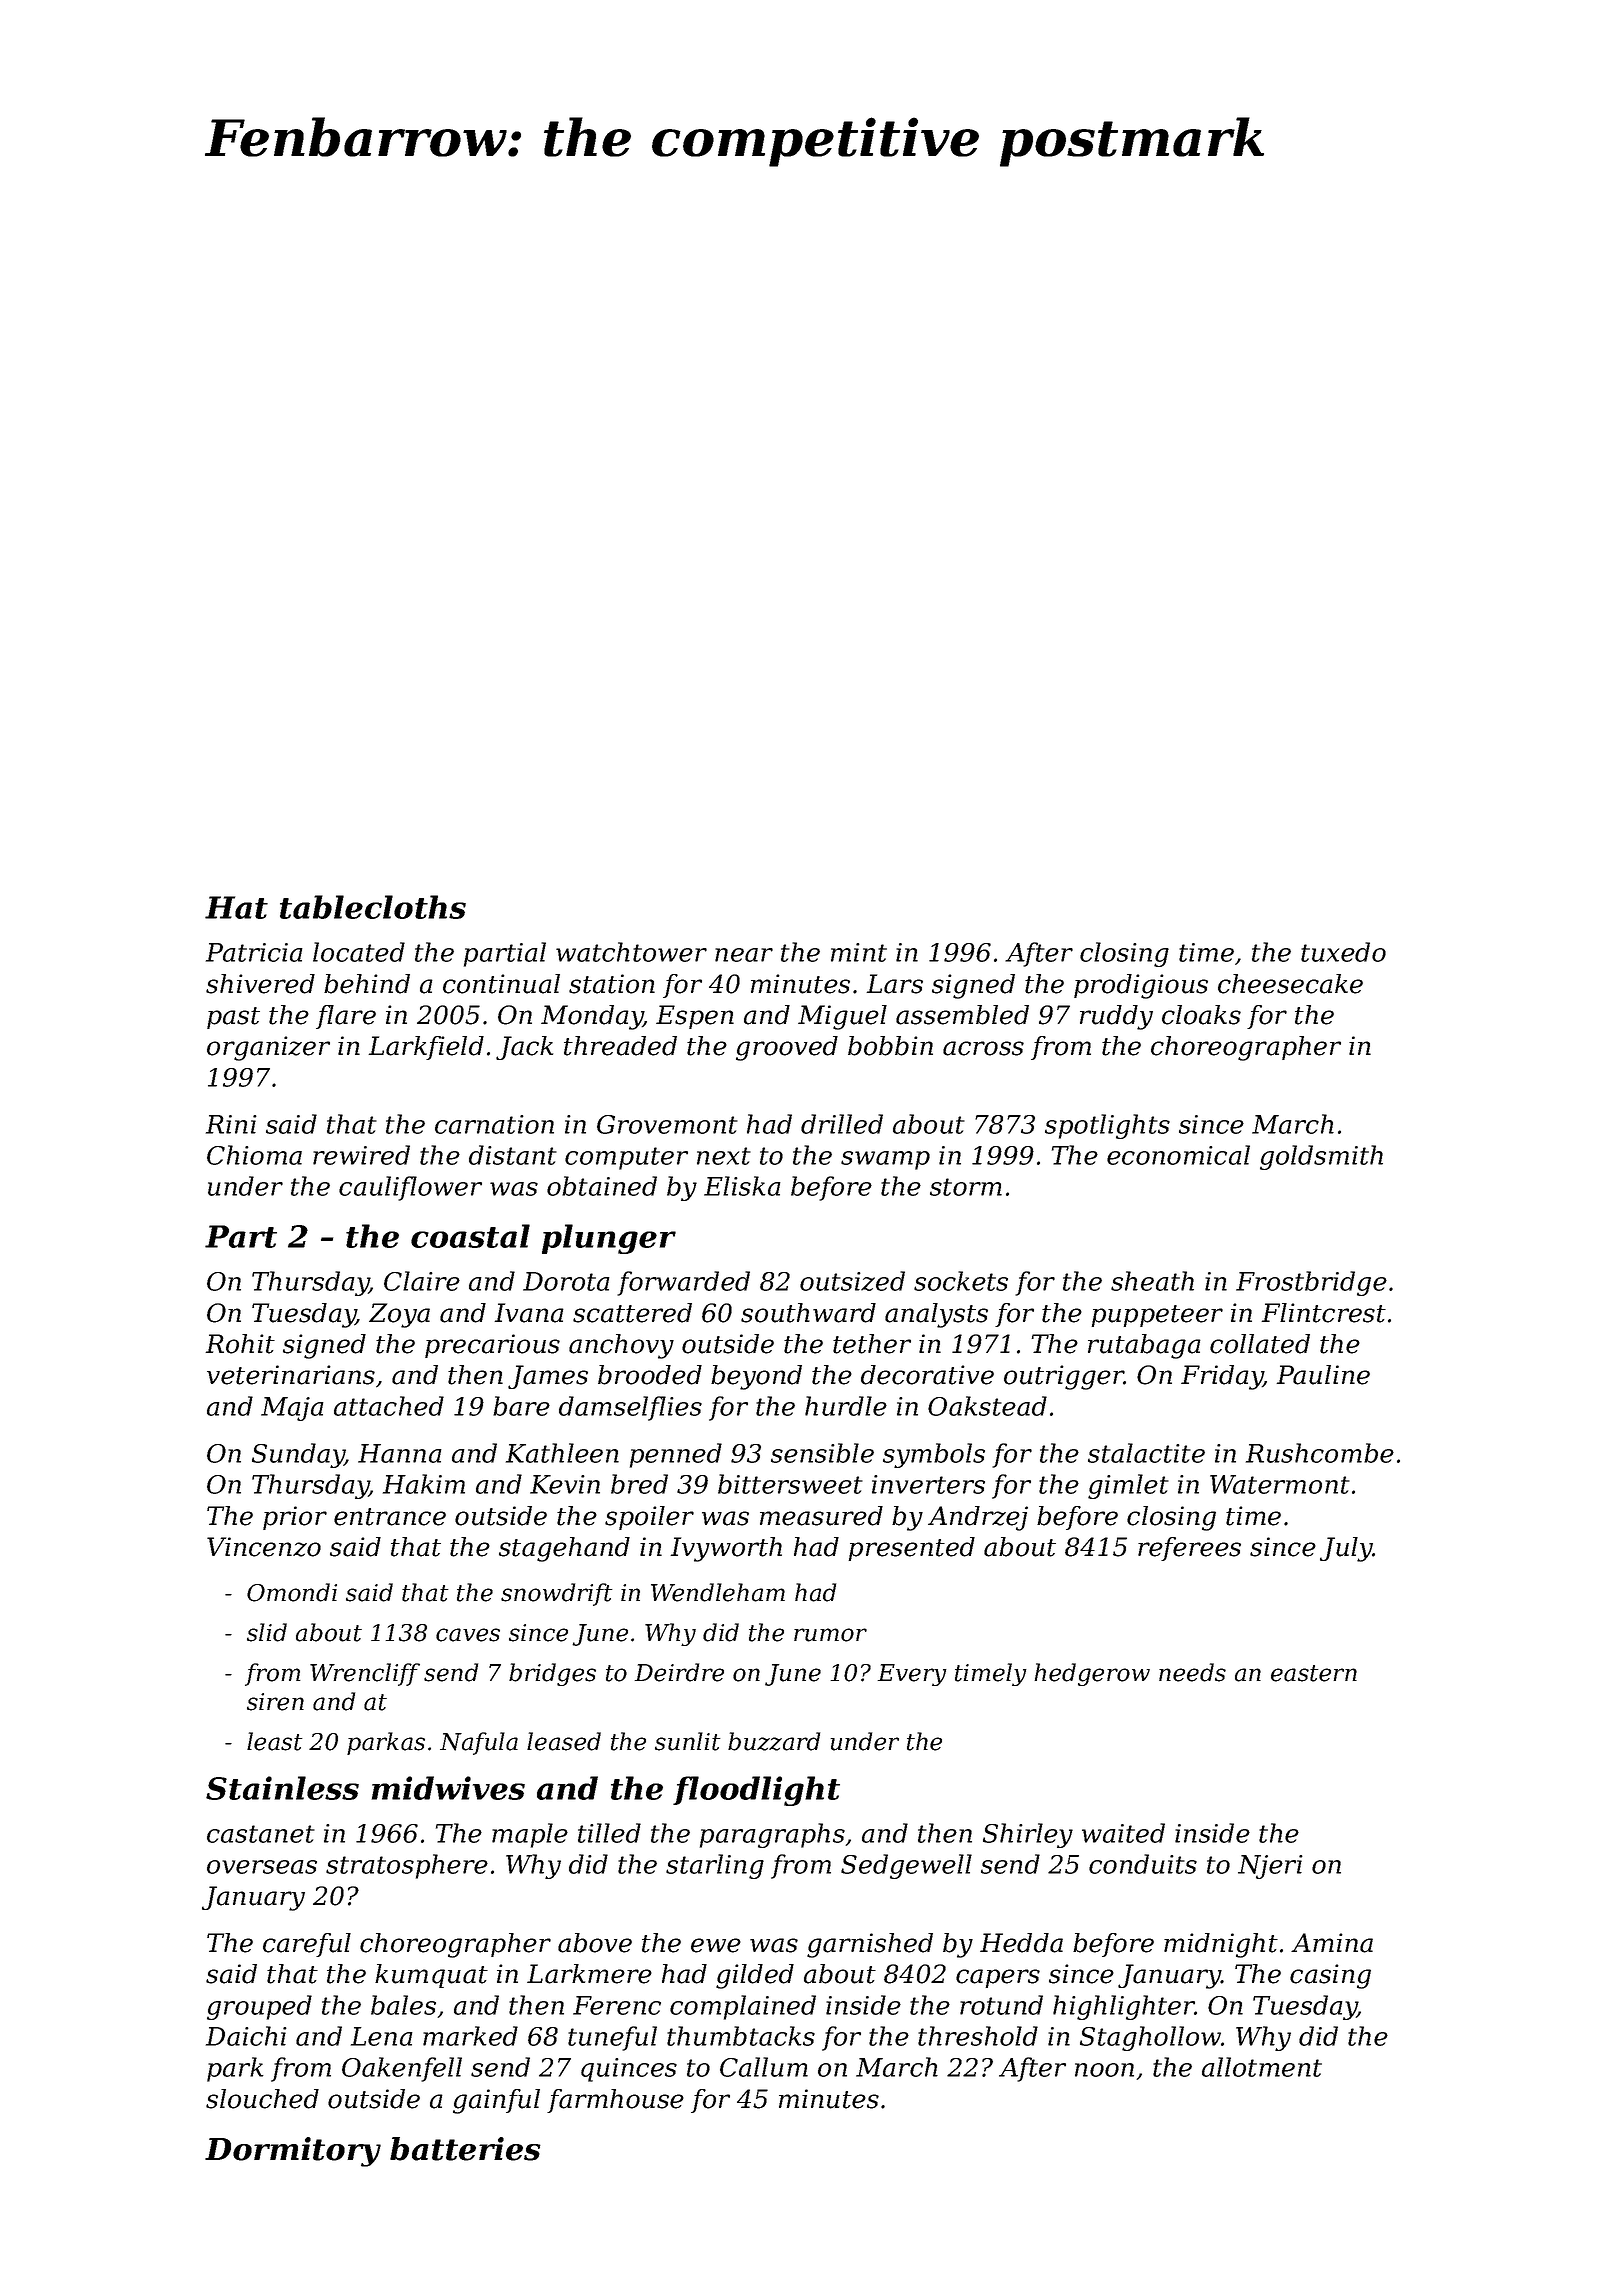  I want to click on spotlights, so click(1107, 1126).
